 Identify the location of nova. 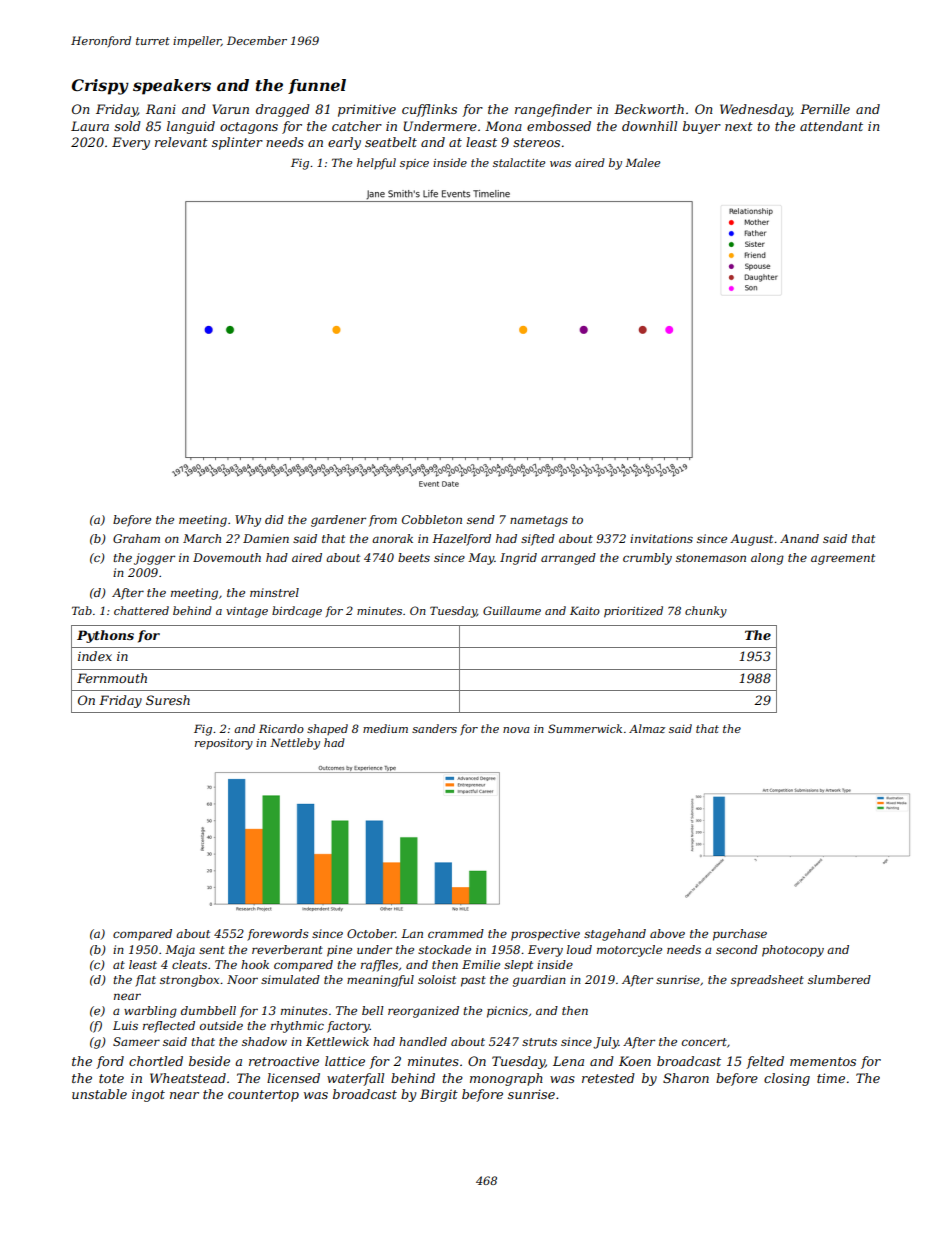
(516, 730).
